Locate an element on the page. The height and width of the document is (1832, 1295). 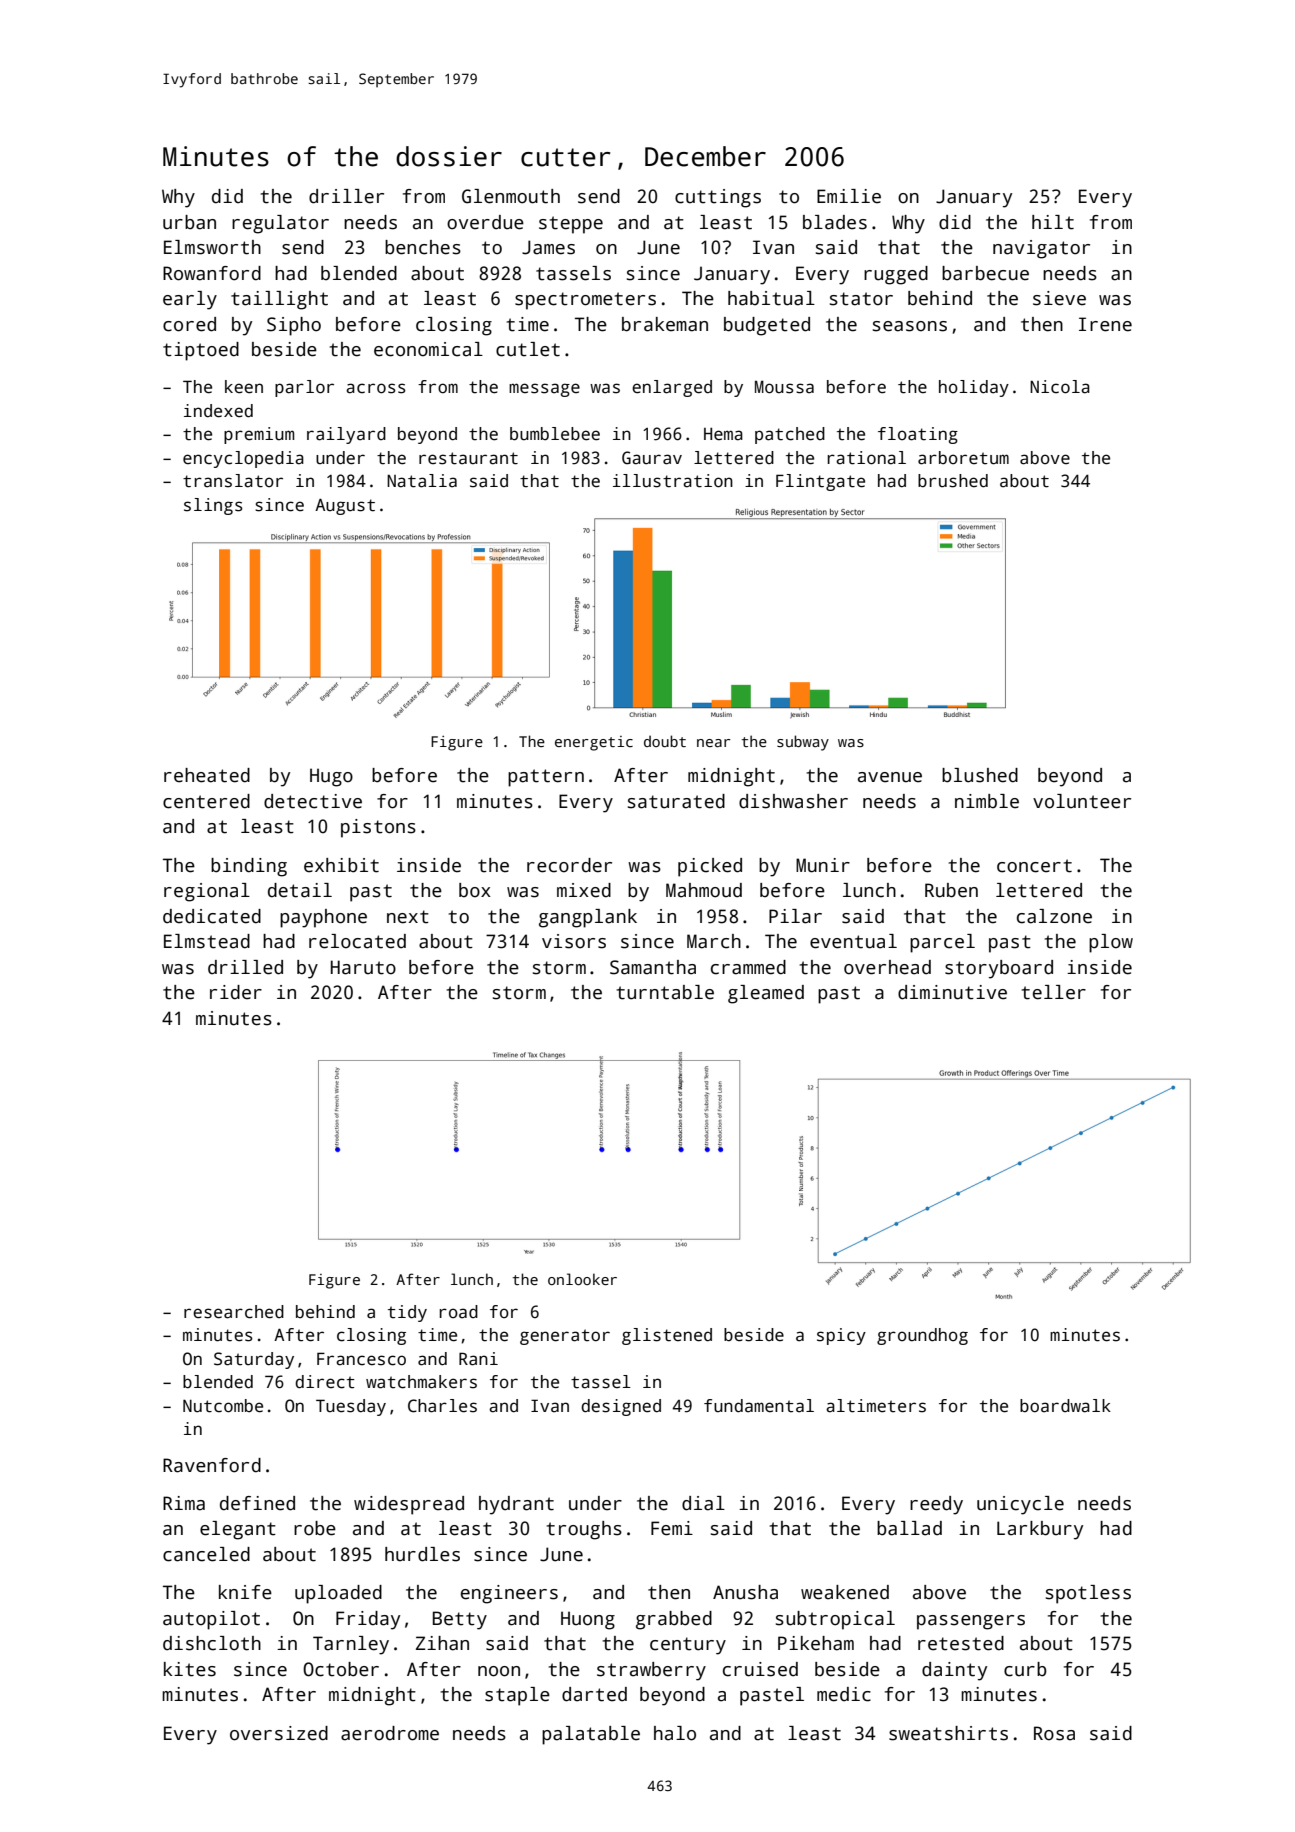
taillight is located at coordinates (279, 300).
